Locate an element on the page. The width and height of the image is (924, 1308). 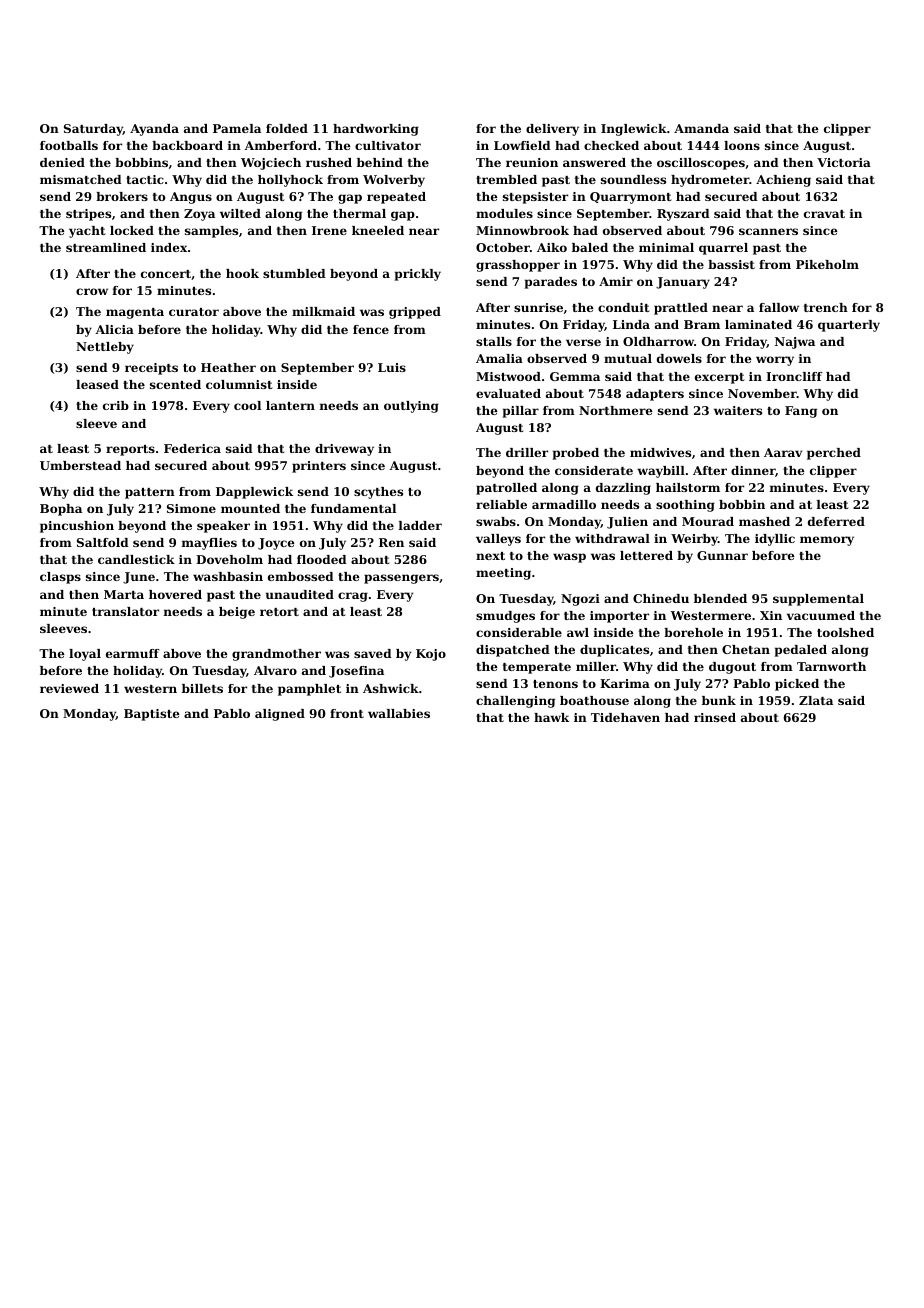
pattern is located at coordinates (150, 493).
